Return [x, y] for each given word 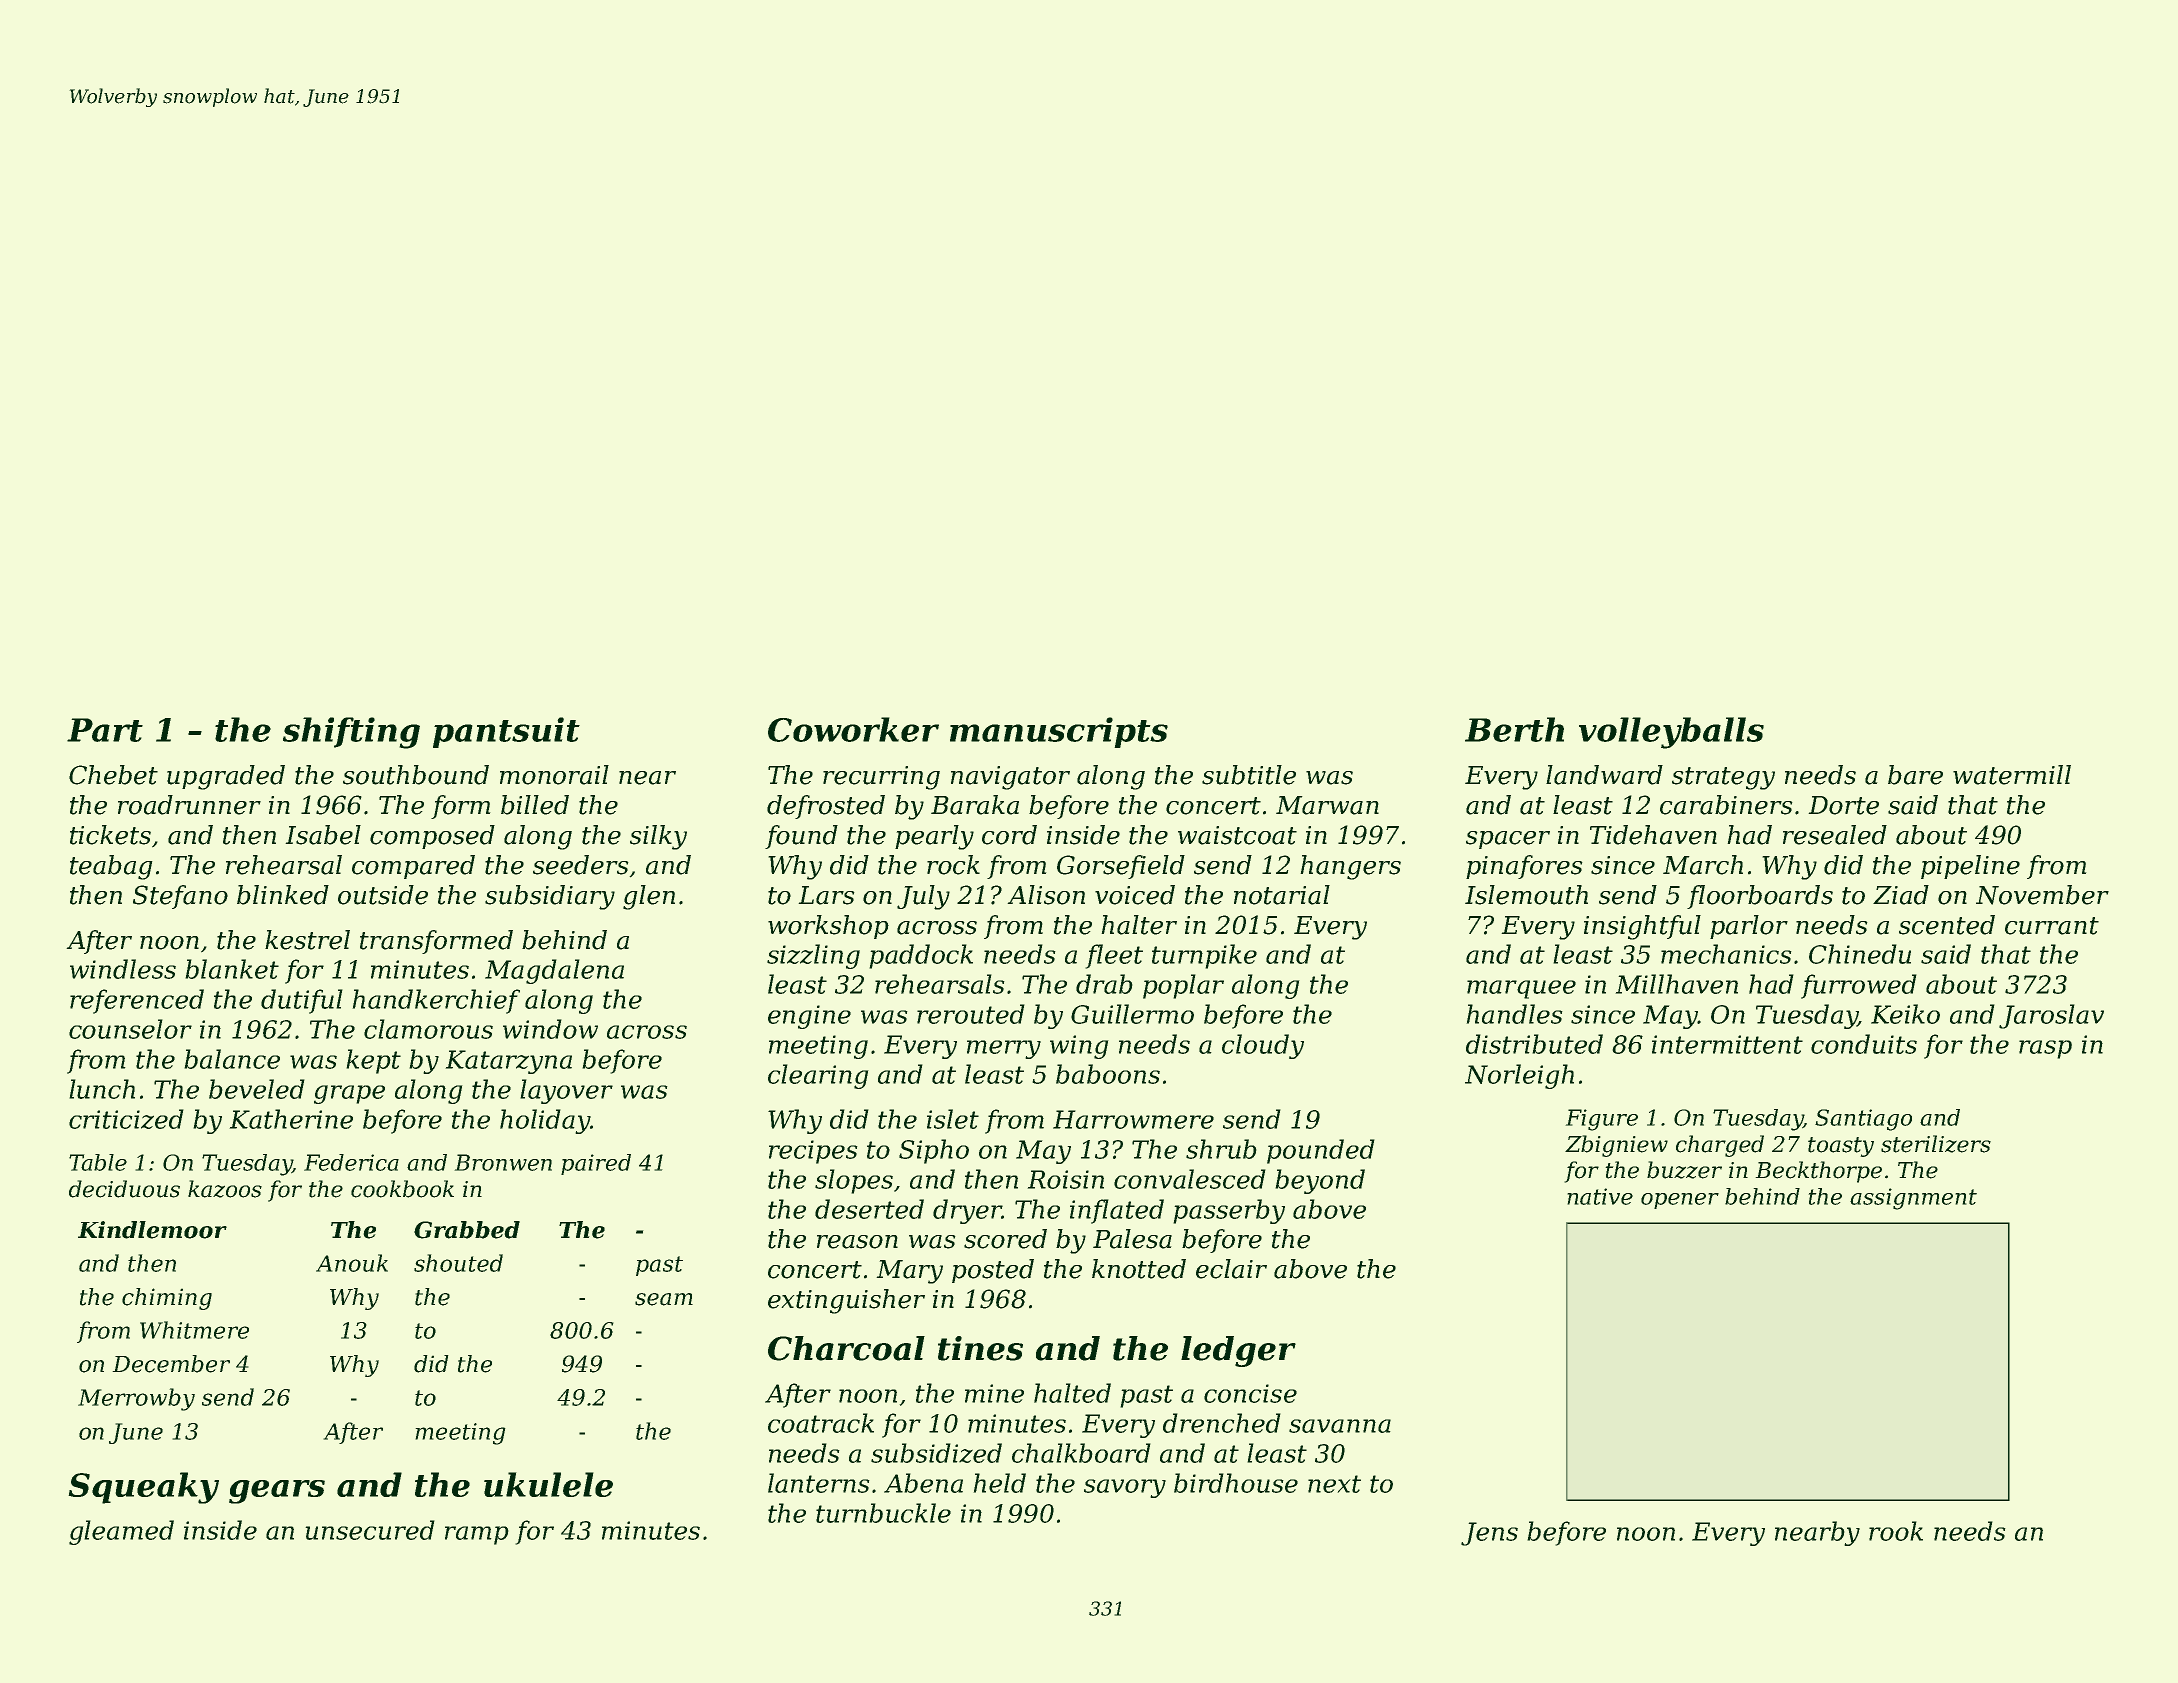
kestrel [307, 940]
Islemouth [1526, 895]
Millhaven [1676, 984]
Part [105, 730]
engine [809, 1017]
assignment [1913, 1199]
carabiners [1726, 805]
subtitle [1249, 775]
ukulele [548, 1484]
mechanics [1726, 954]
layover [566, 1091]
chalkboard [1081, 1453]
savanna [1340, 1426]
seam [664, 1299]
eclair [1231, 1269]
